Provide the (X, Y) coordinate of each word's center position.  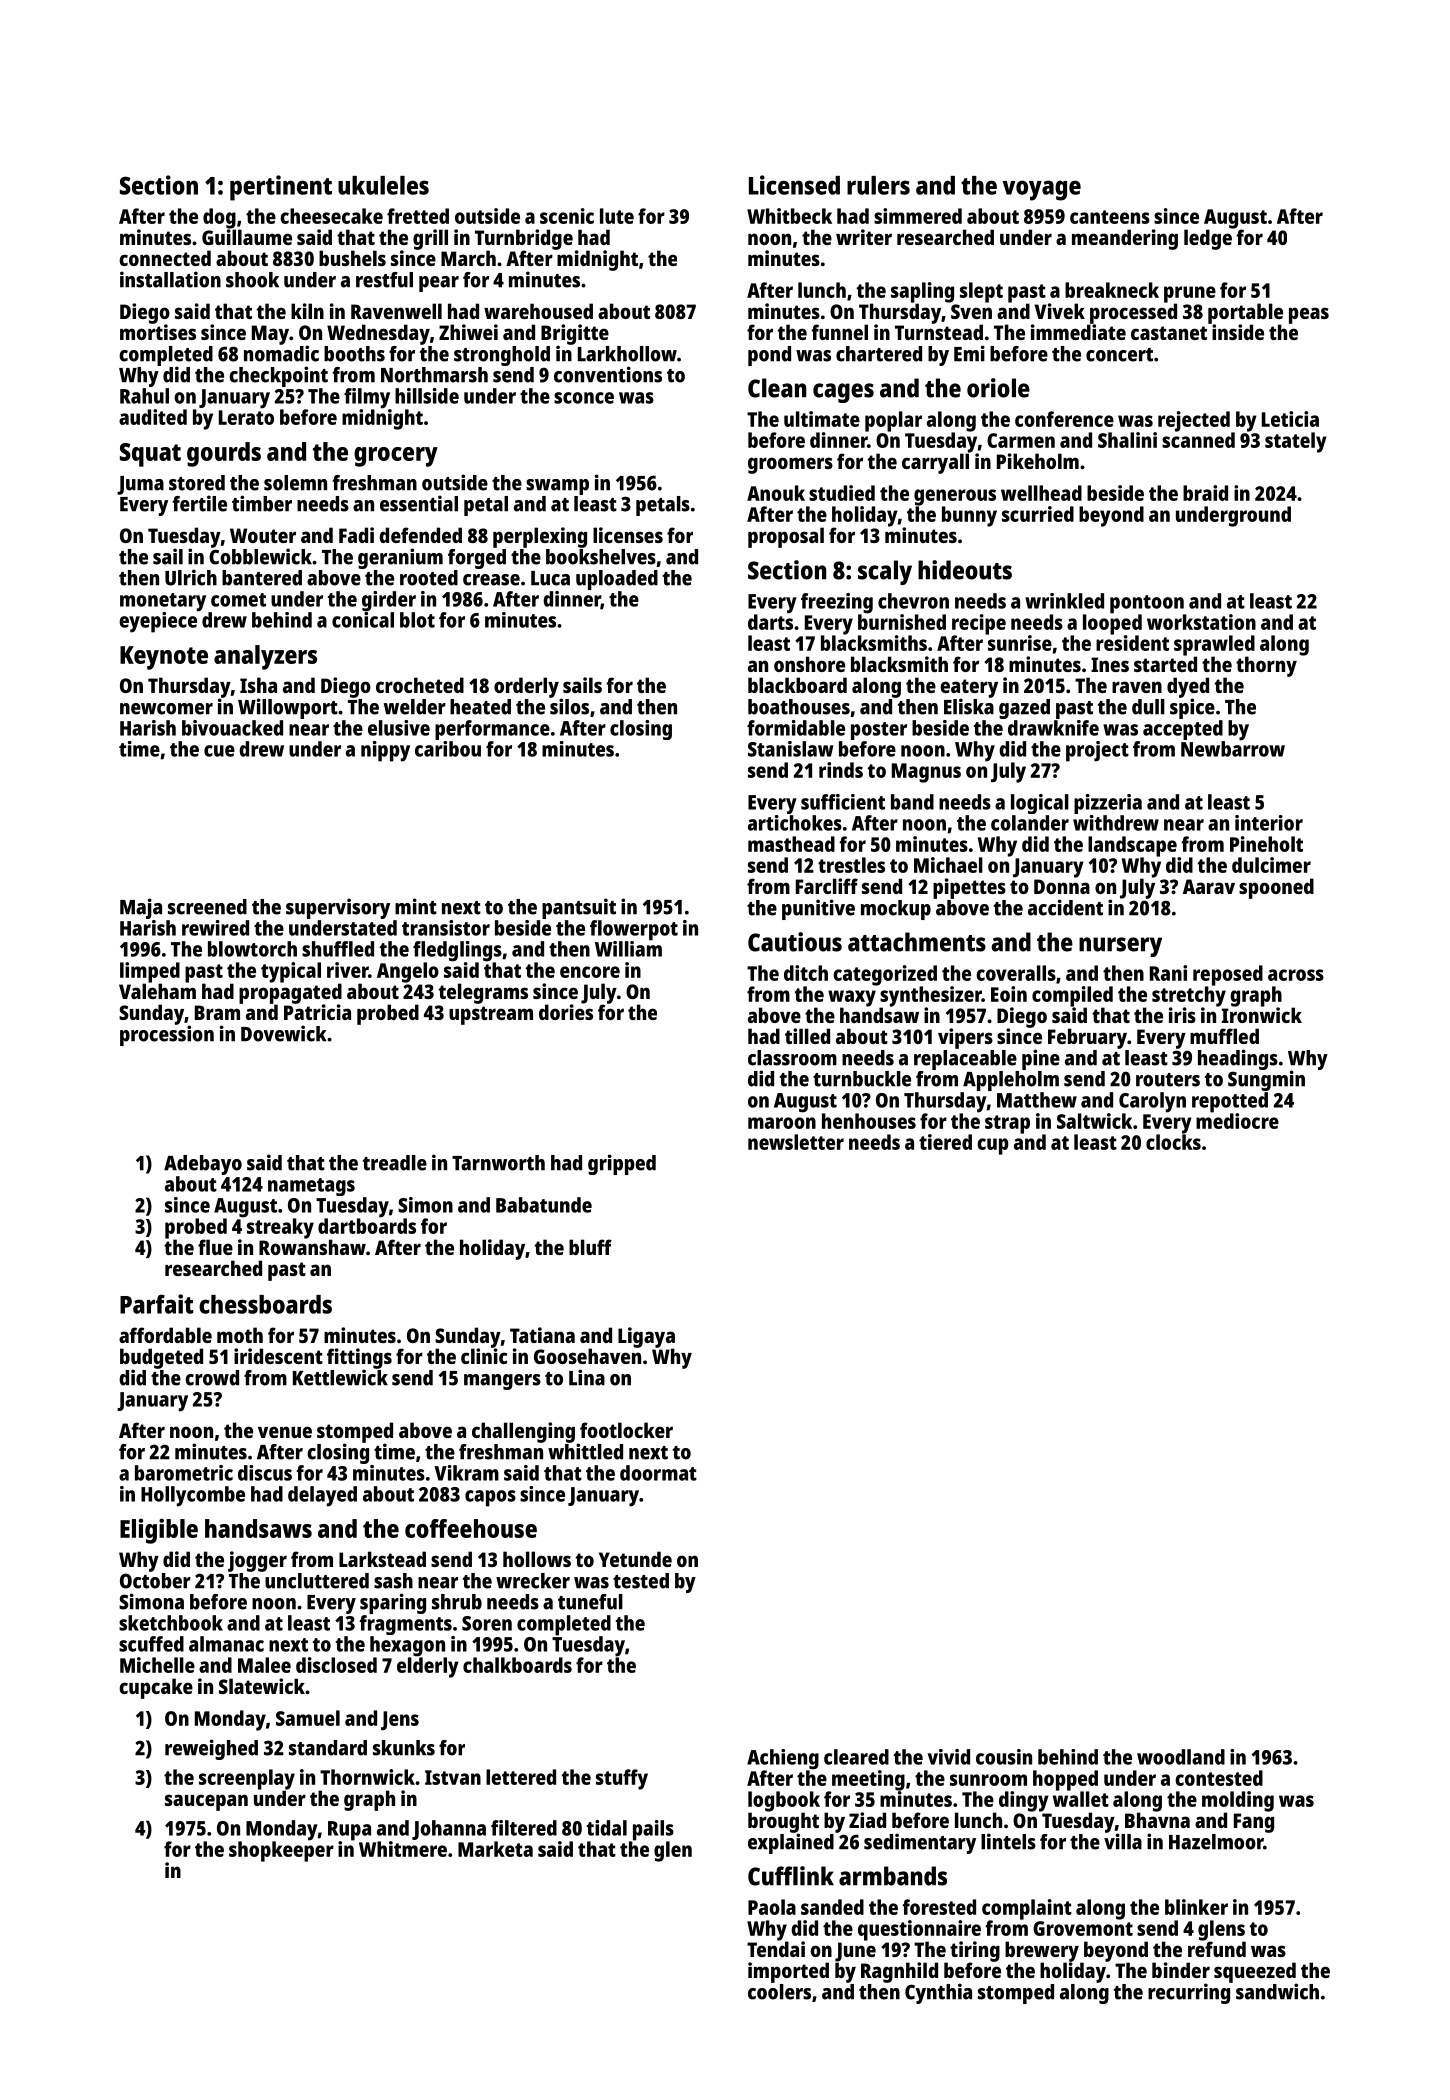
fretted (418, 216)
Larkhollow (627, 354)
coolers (779, 1992)
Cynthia (938, 1993)
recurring (1189, 1993)
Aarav (1209, 886)
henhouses (869, 1121)
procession (167, 1035)
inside (1238, 332)
